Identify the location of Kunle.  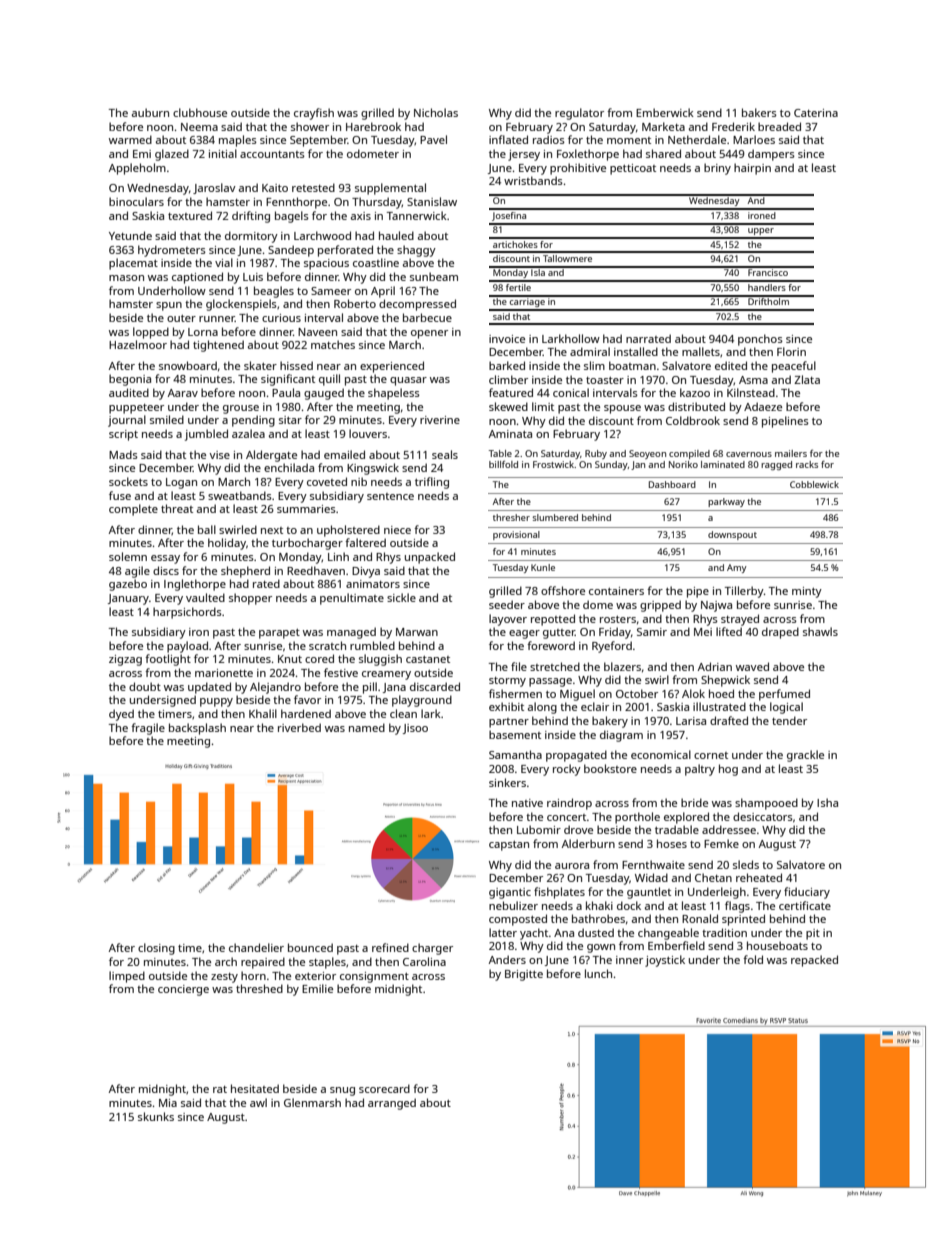
(543, 567).
